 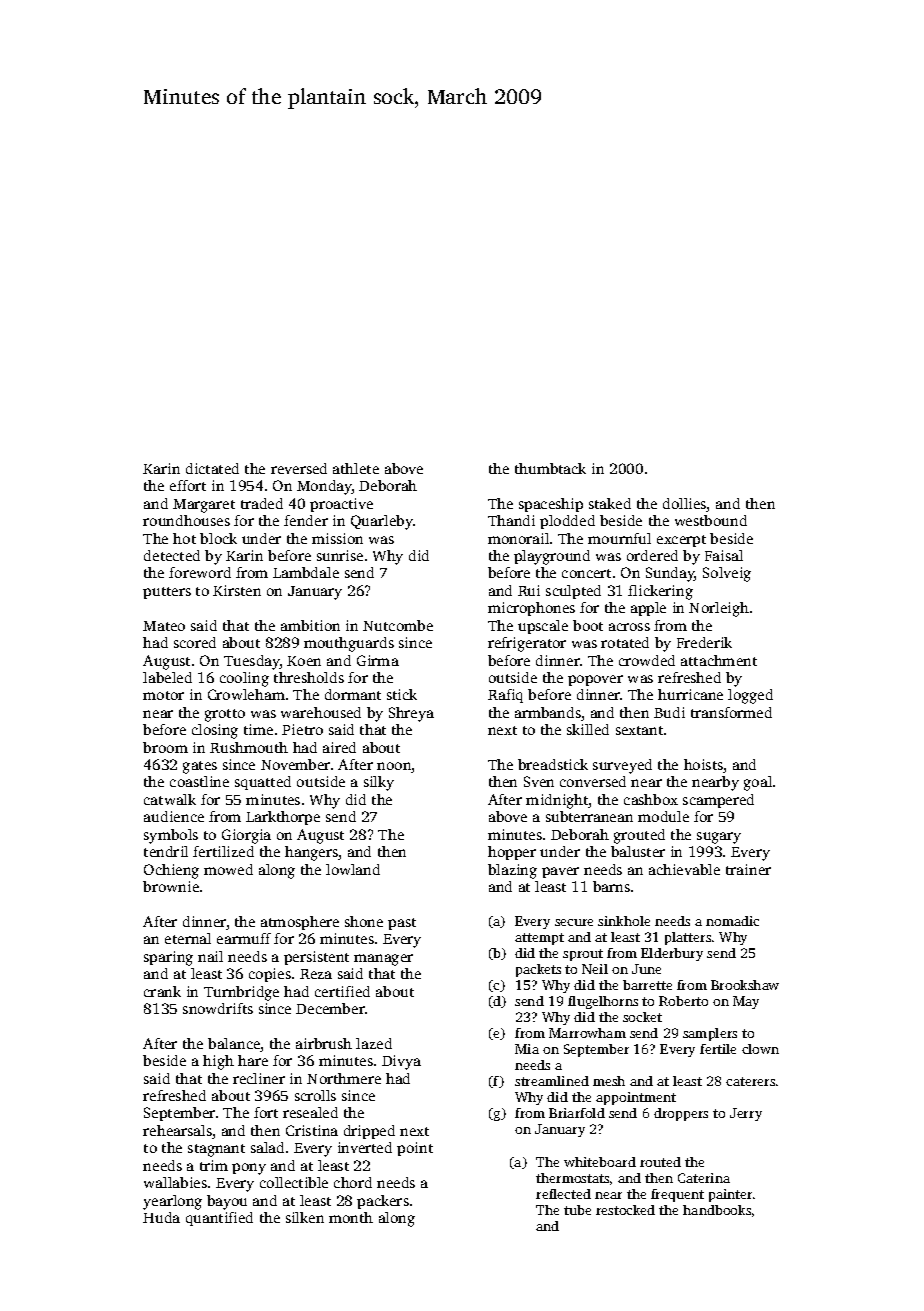 I want to click on Divya, so click(x=401, y=1062).
